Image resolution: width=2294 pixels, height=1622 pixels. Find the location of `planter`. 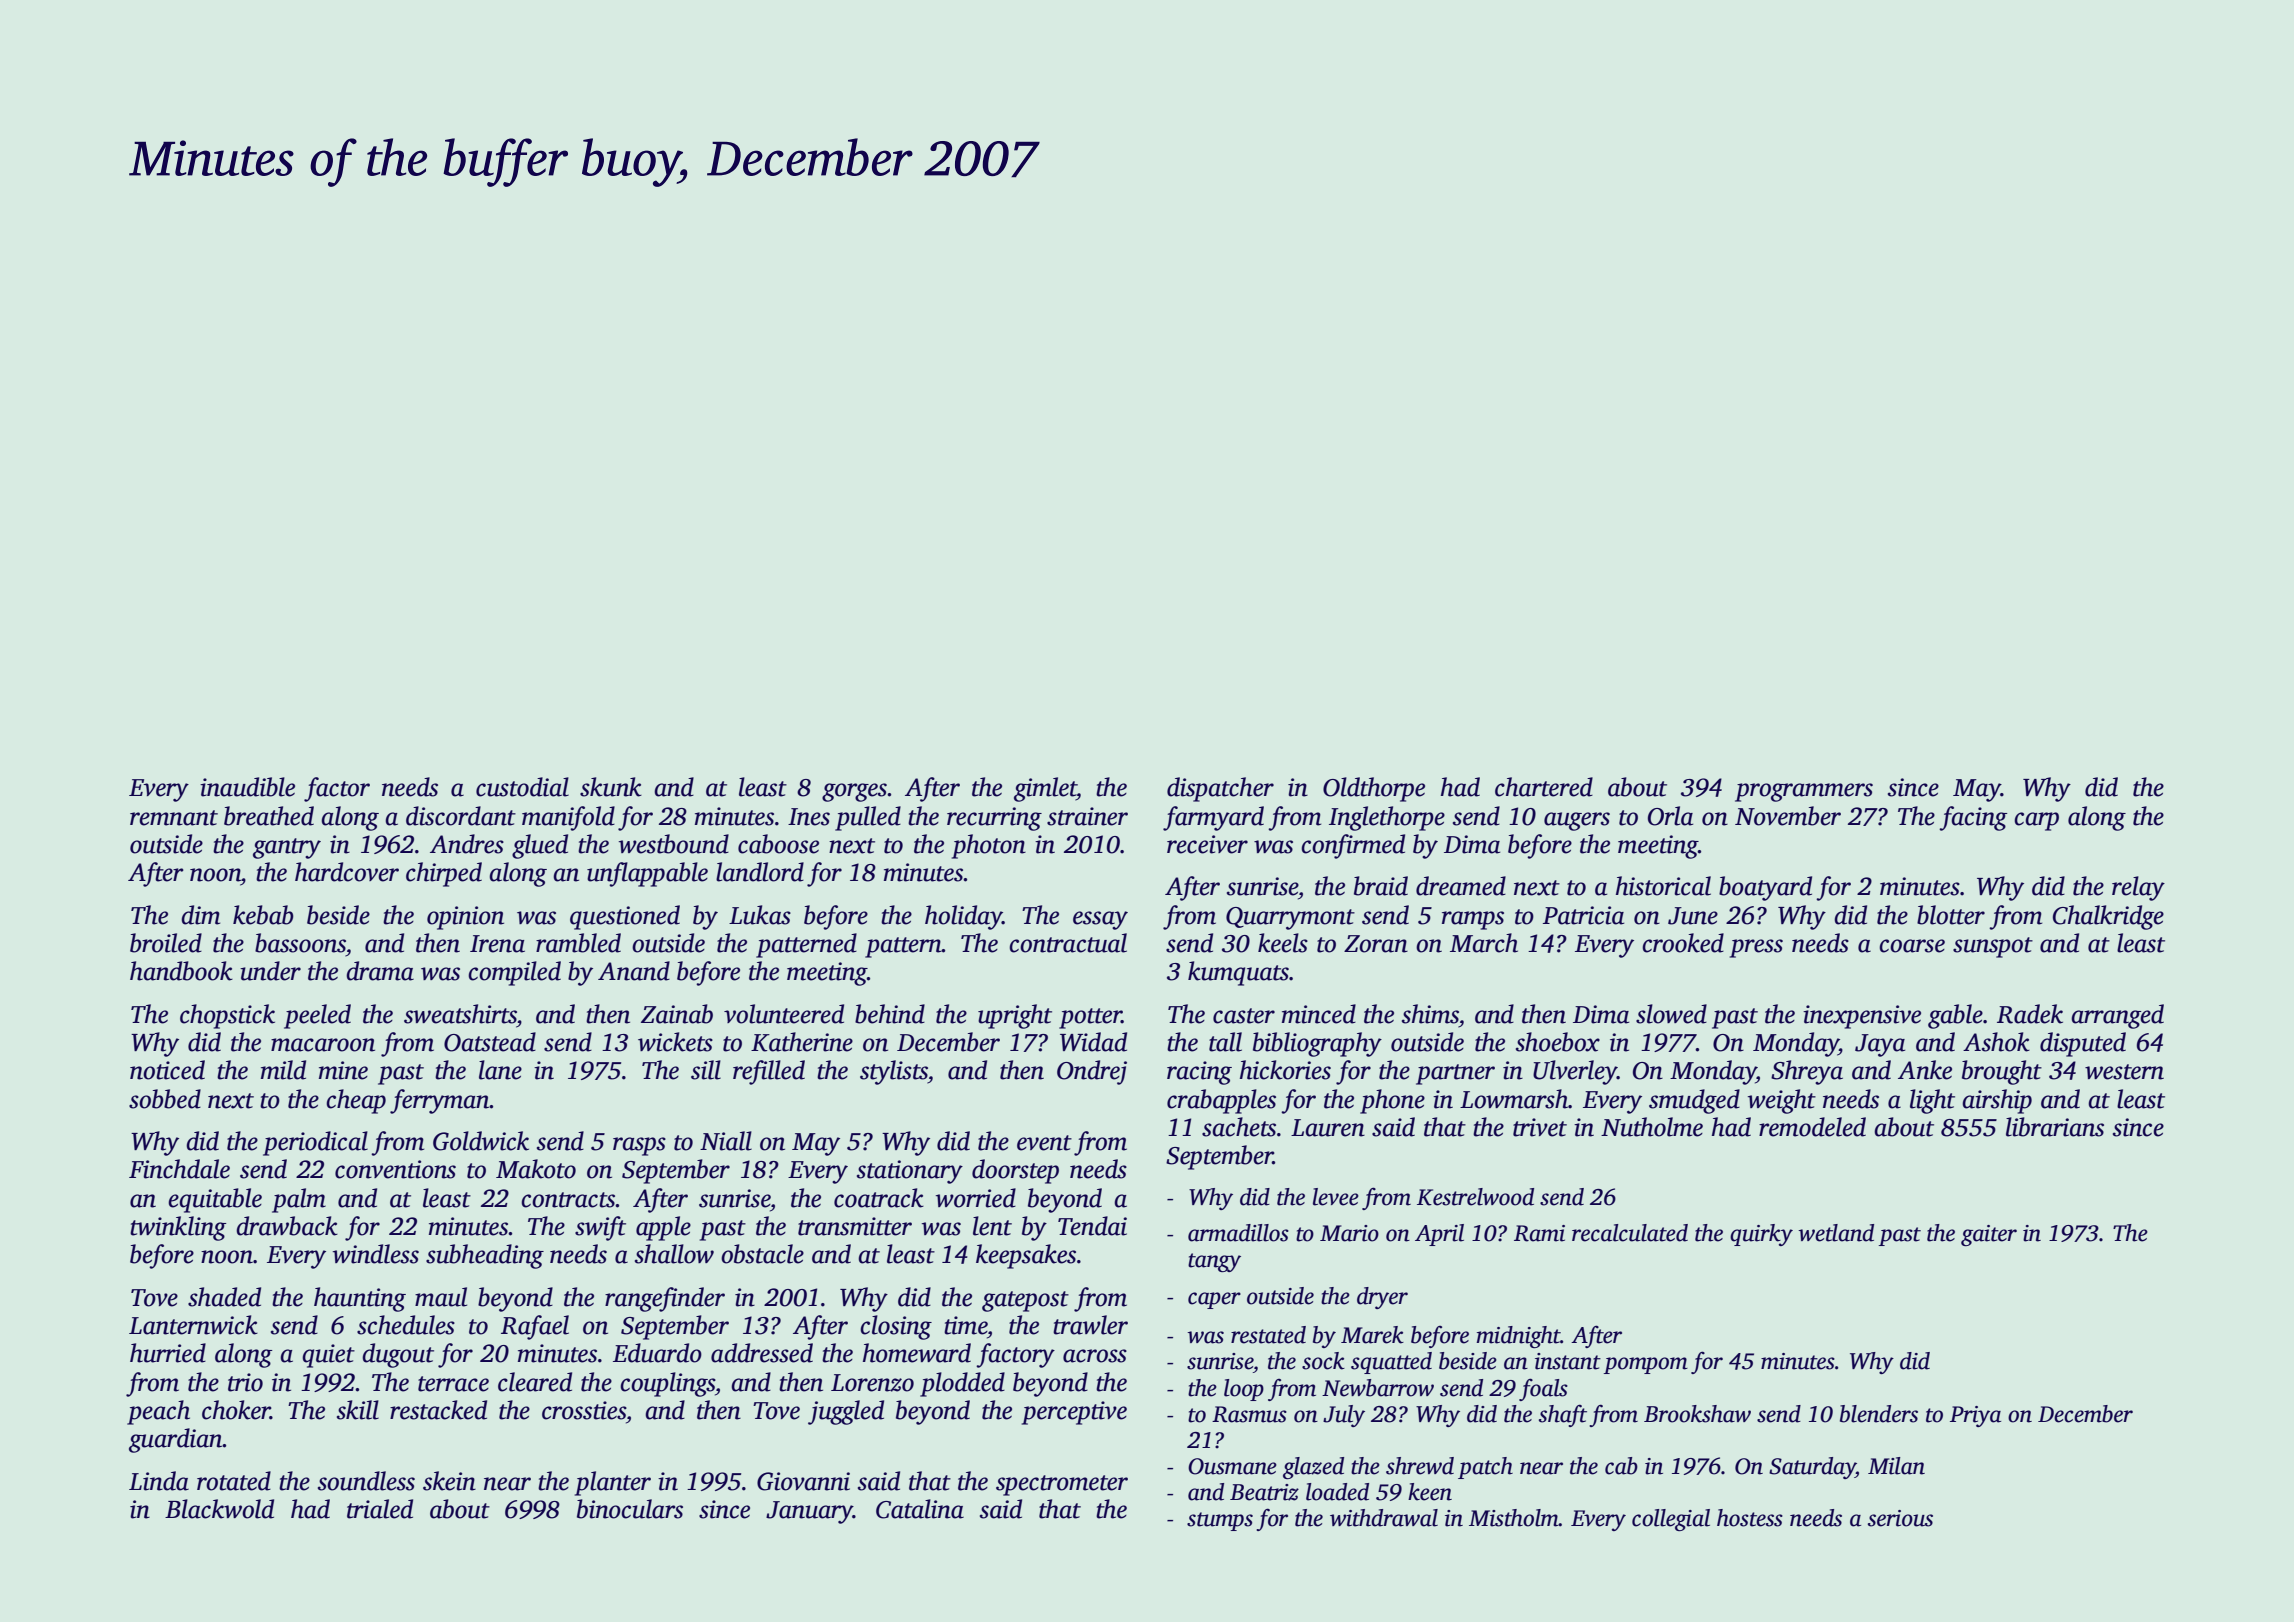

planter is located at coordinates (613, 1483).
